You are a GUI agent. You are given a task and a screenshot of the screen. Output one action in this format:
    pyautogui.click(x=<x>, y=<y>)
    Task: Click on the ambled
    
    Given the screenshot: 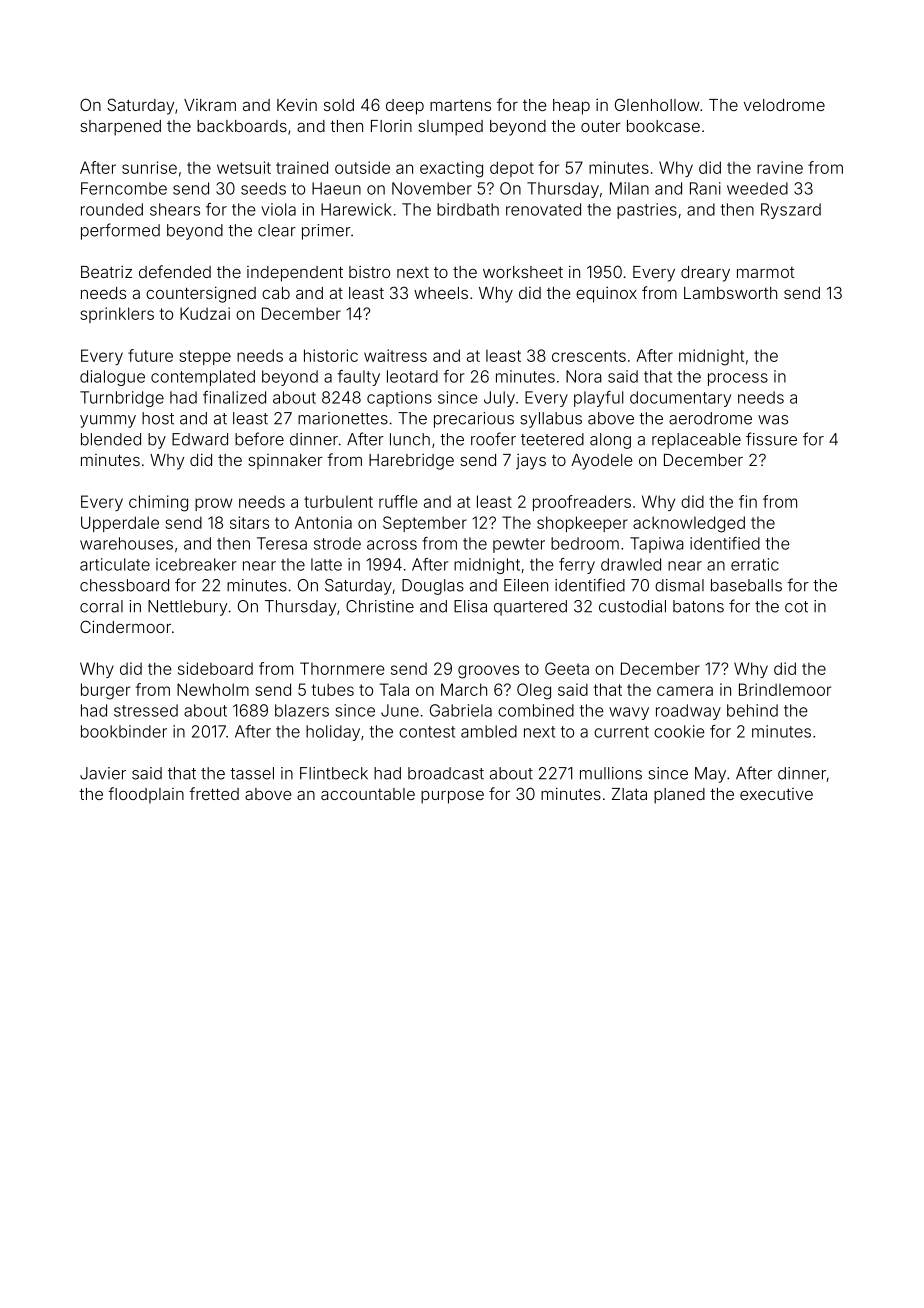 What is the action you would take?
    pyautogui.click(x=489, y=731)
